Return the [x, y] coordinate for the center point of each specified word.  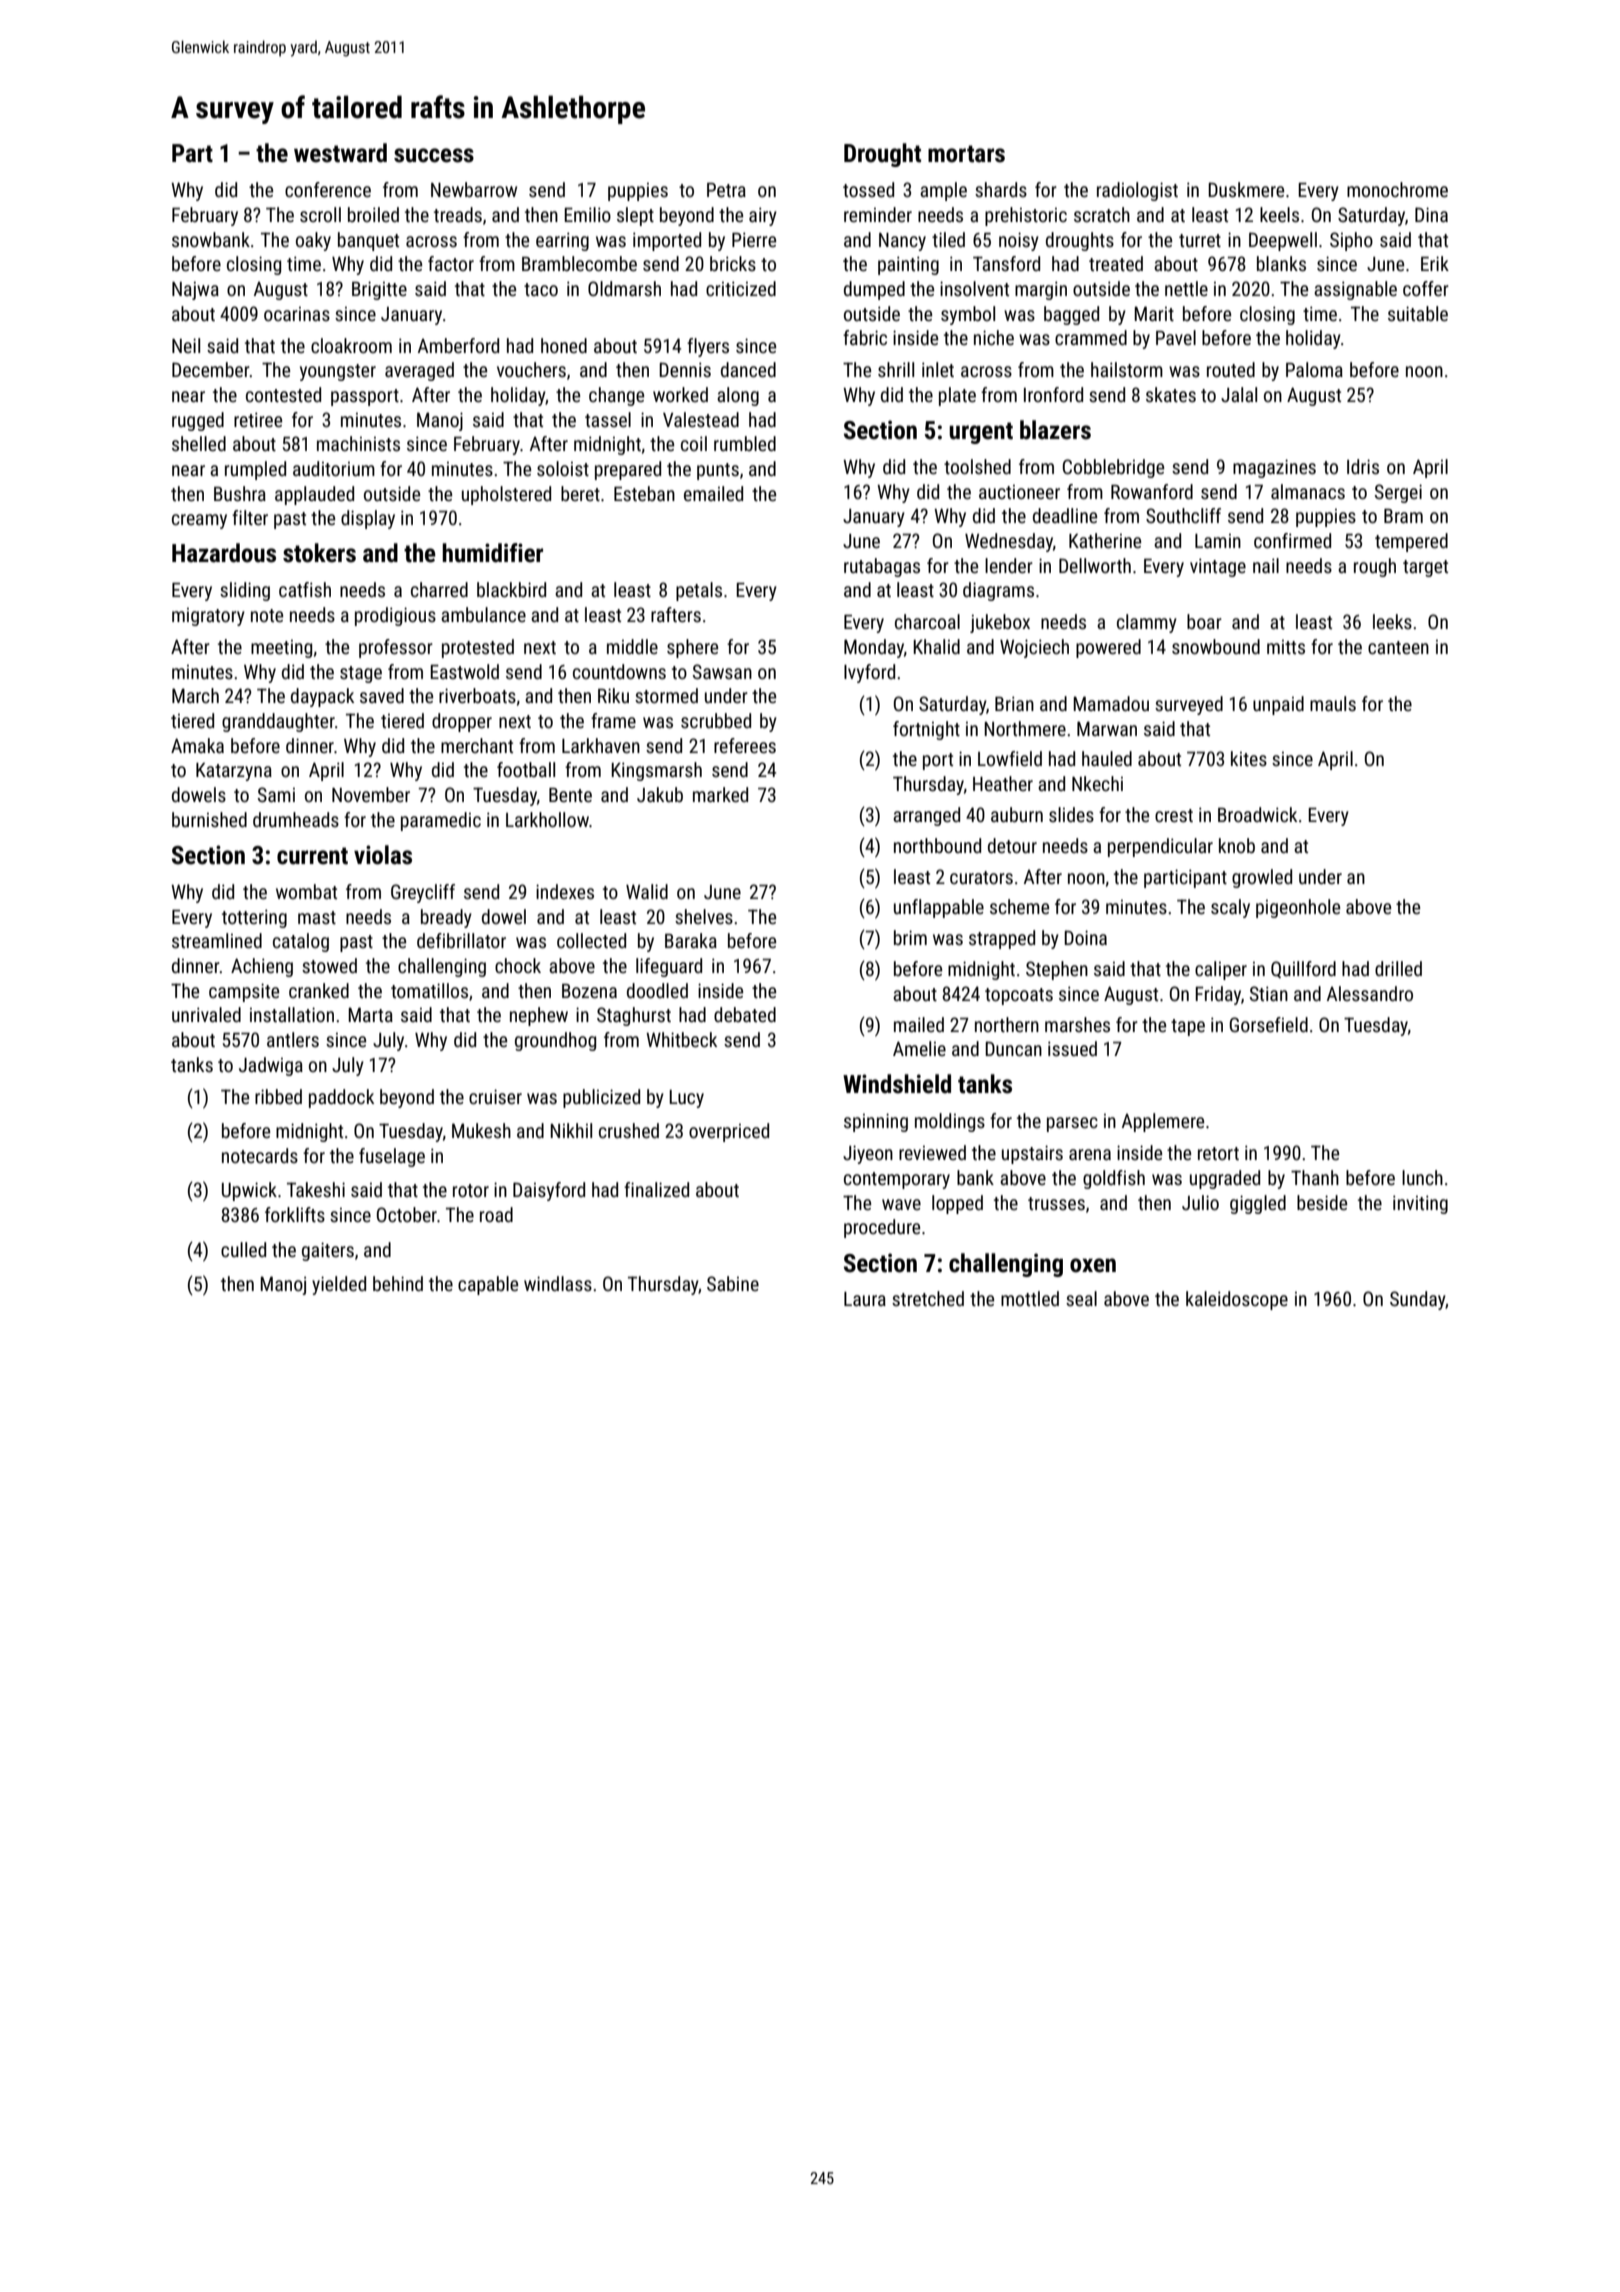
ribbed [278, 1096]
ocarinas [297, 314]
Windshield [897, 1084]
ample [943, 191]
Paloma [1314, 369]
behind [398, 1283]
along [738, 396]
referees [745, 745]
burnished [209, 819]
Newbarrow [474, 189]
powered [1108, 648]
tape [1188, 1027]
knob [1237, 845]
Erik [1435, 263]
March [195, 695]
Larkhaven [601, 745]
